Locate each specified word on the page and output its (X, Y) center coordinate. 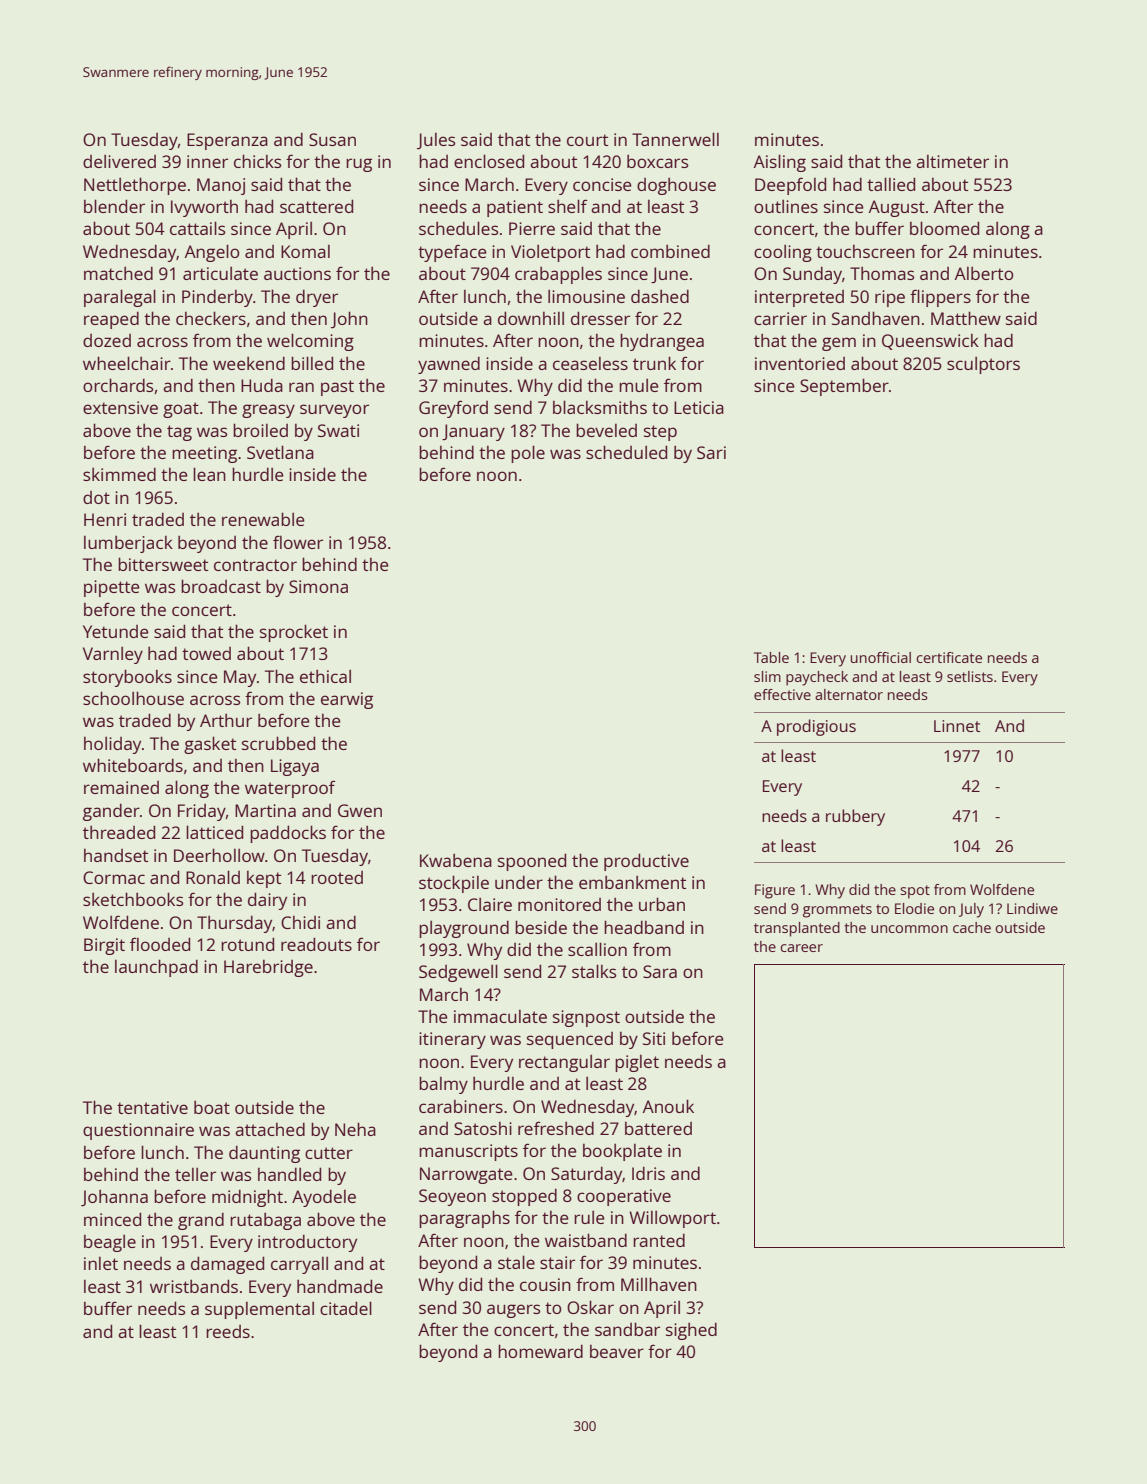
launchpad (156, 968)
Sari (711, 452)
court (587, 140)
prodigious (816, 727)
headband (644, 927)
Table (771, 657)
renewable (263, 519)
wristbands (194, 1286)
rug (359, 165)
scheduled (626, 452)
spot (915, 892)
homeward (540, 1351)
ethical (325, 676)
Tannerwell (675, 139)
